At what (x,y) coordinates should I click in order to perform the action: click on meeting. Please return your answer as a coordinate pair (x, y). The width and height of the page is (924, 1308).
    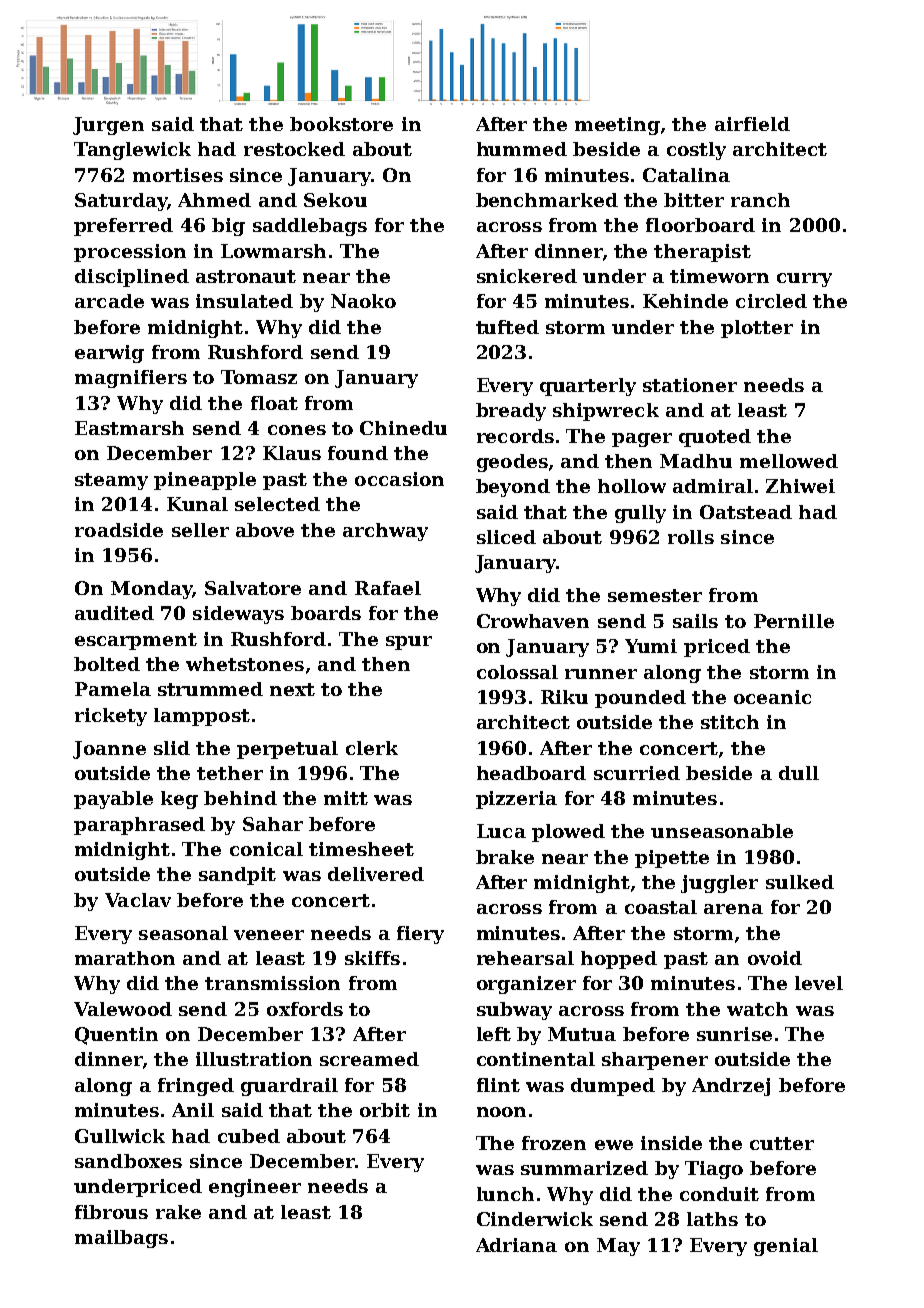
    Looking at the image, I should click on (617, 126).
